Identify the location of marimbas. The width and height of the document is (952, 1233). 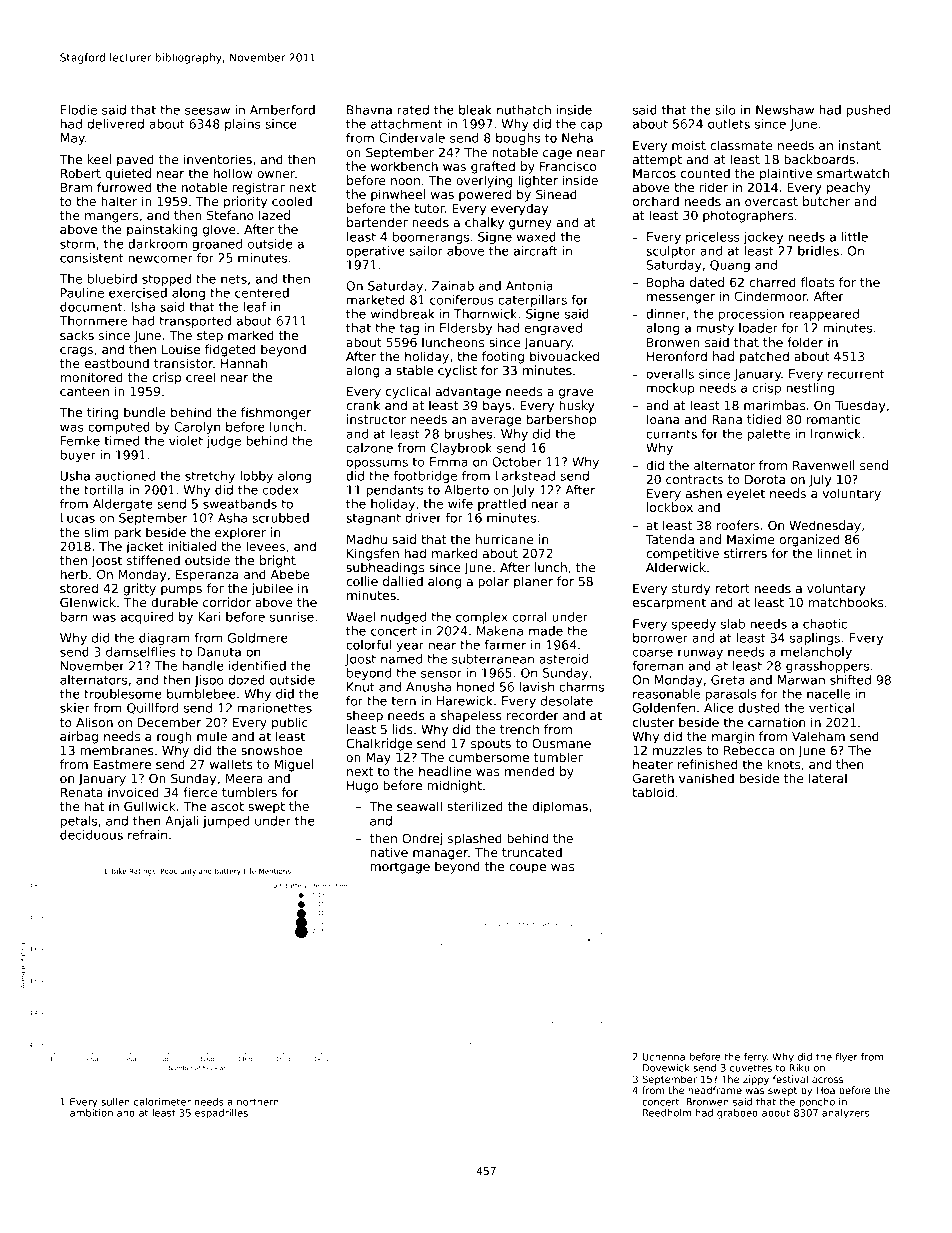
(774, 405).
